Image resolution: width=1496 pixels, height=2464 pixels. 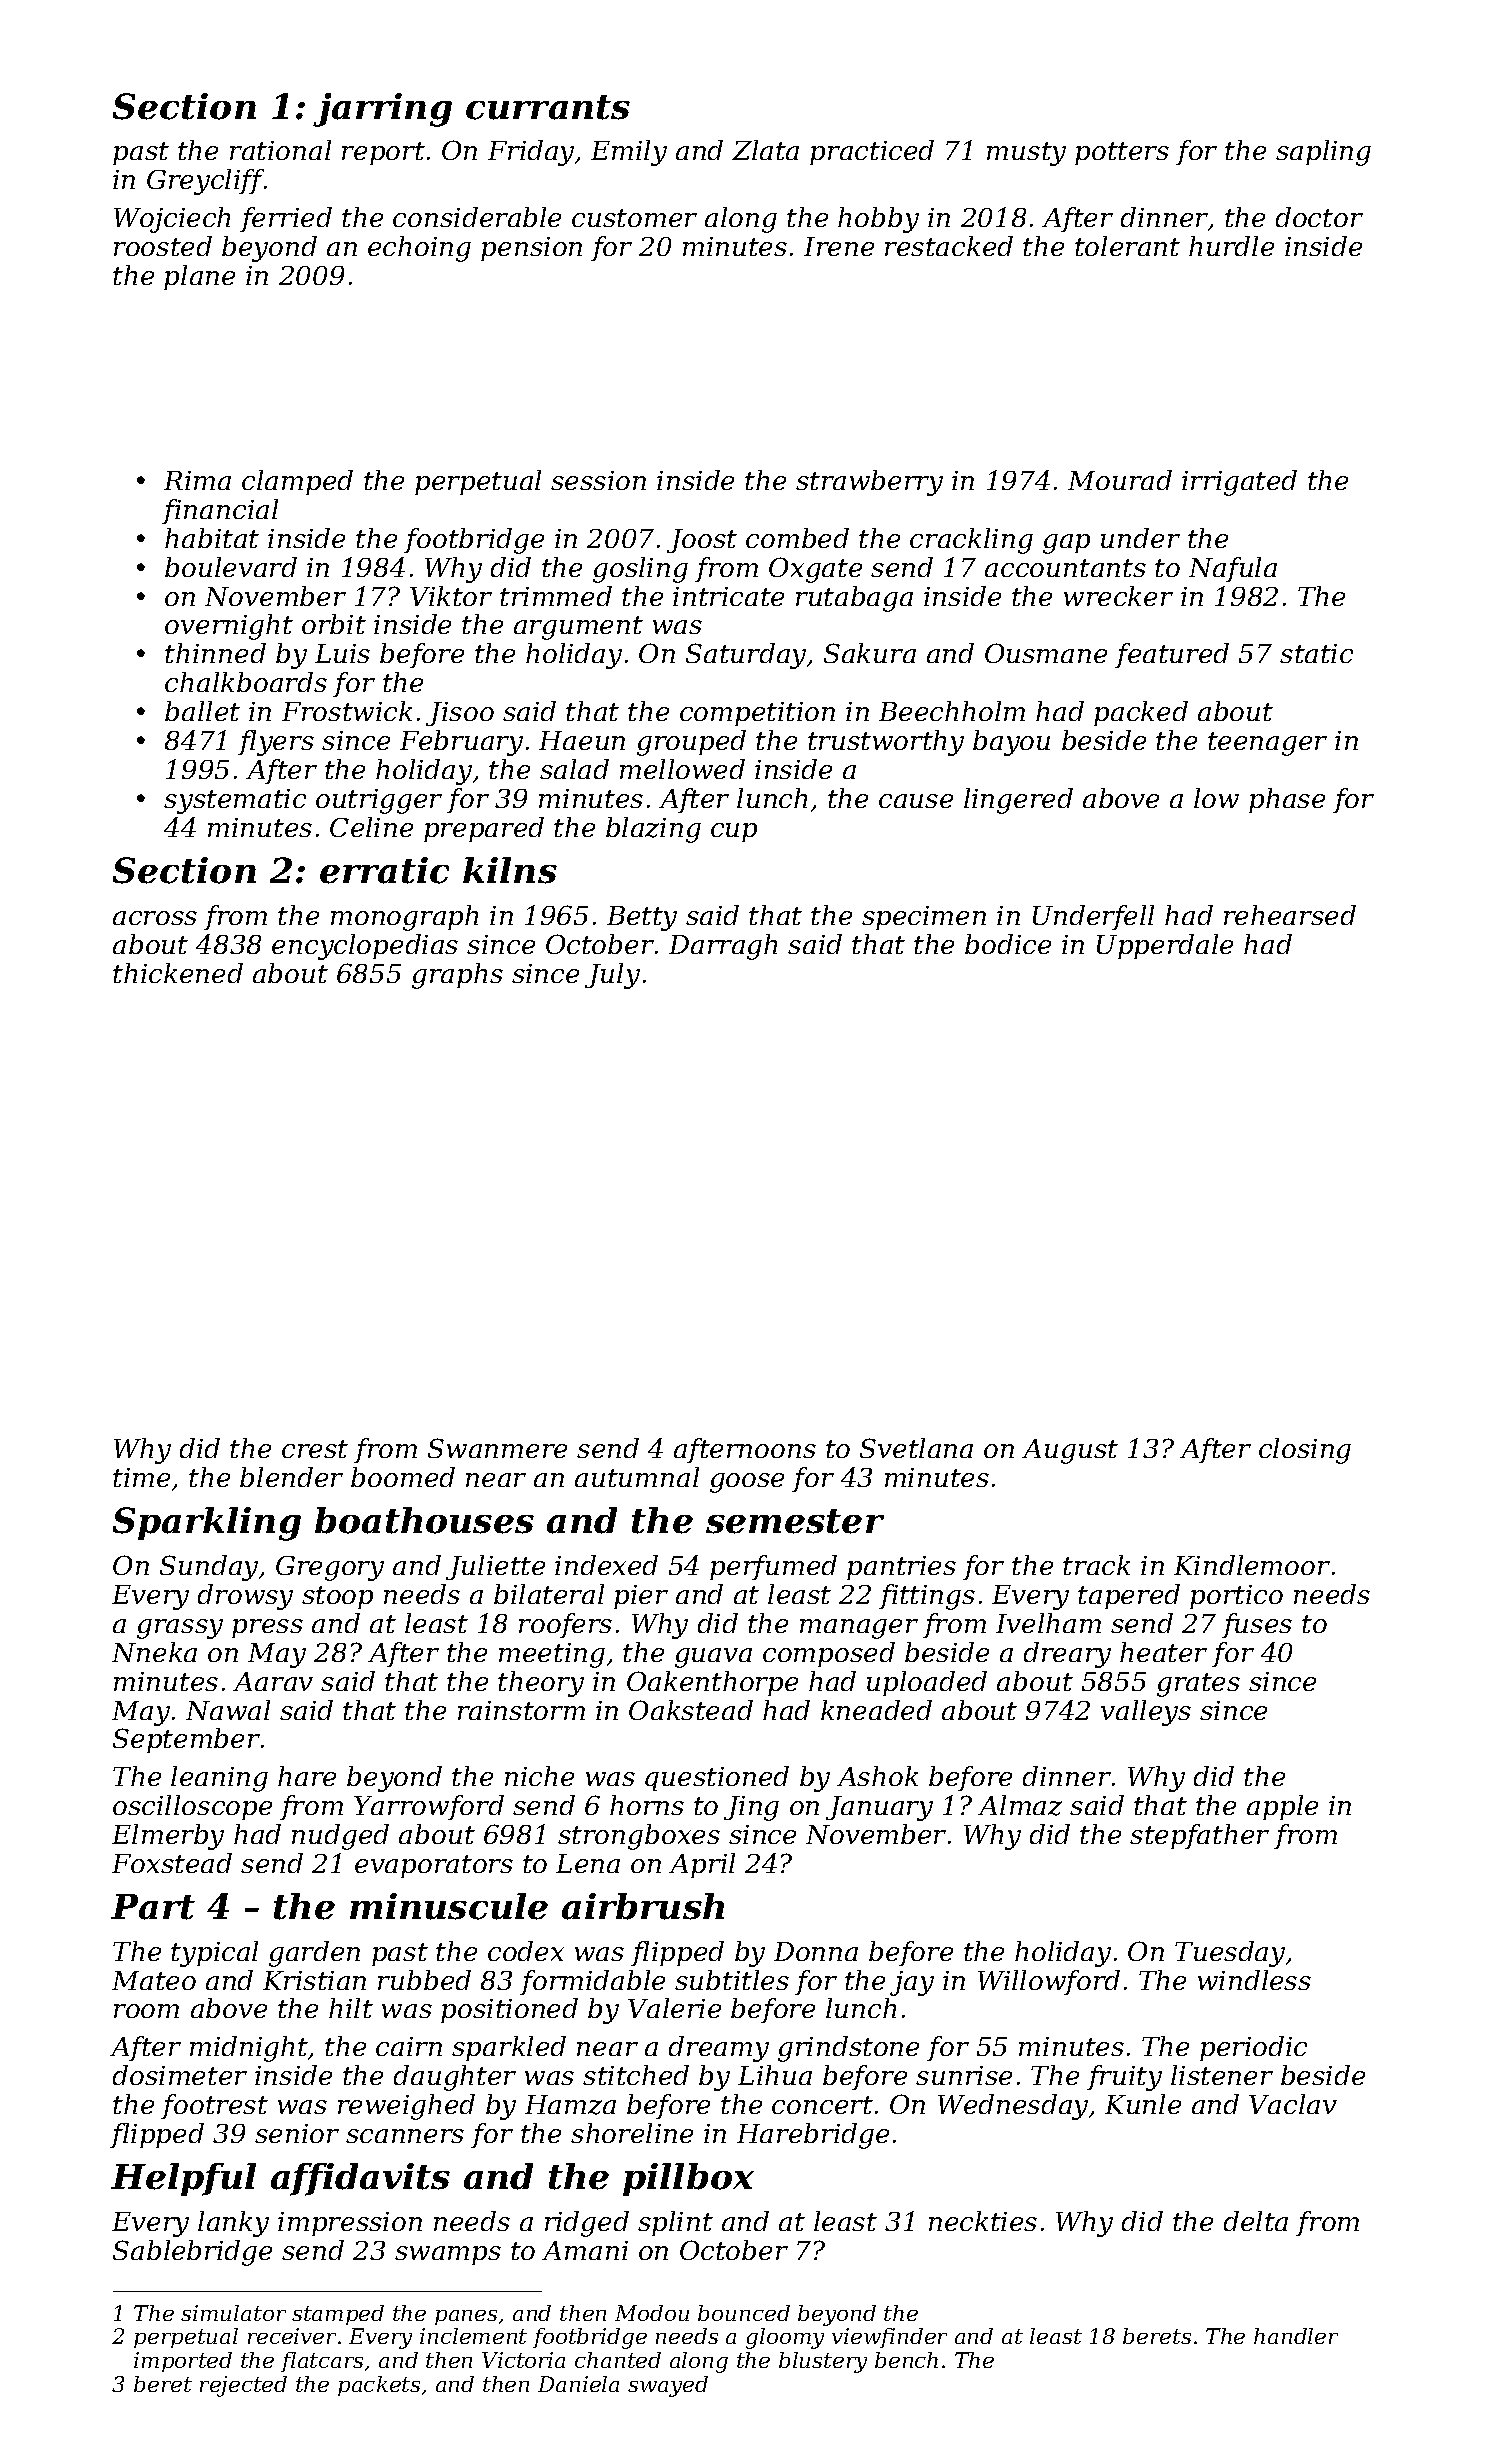 I want to click on Irene, so click(x=839, y=246).
